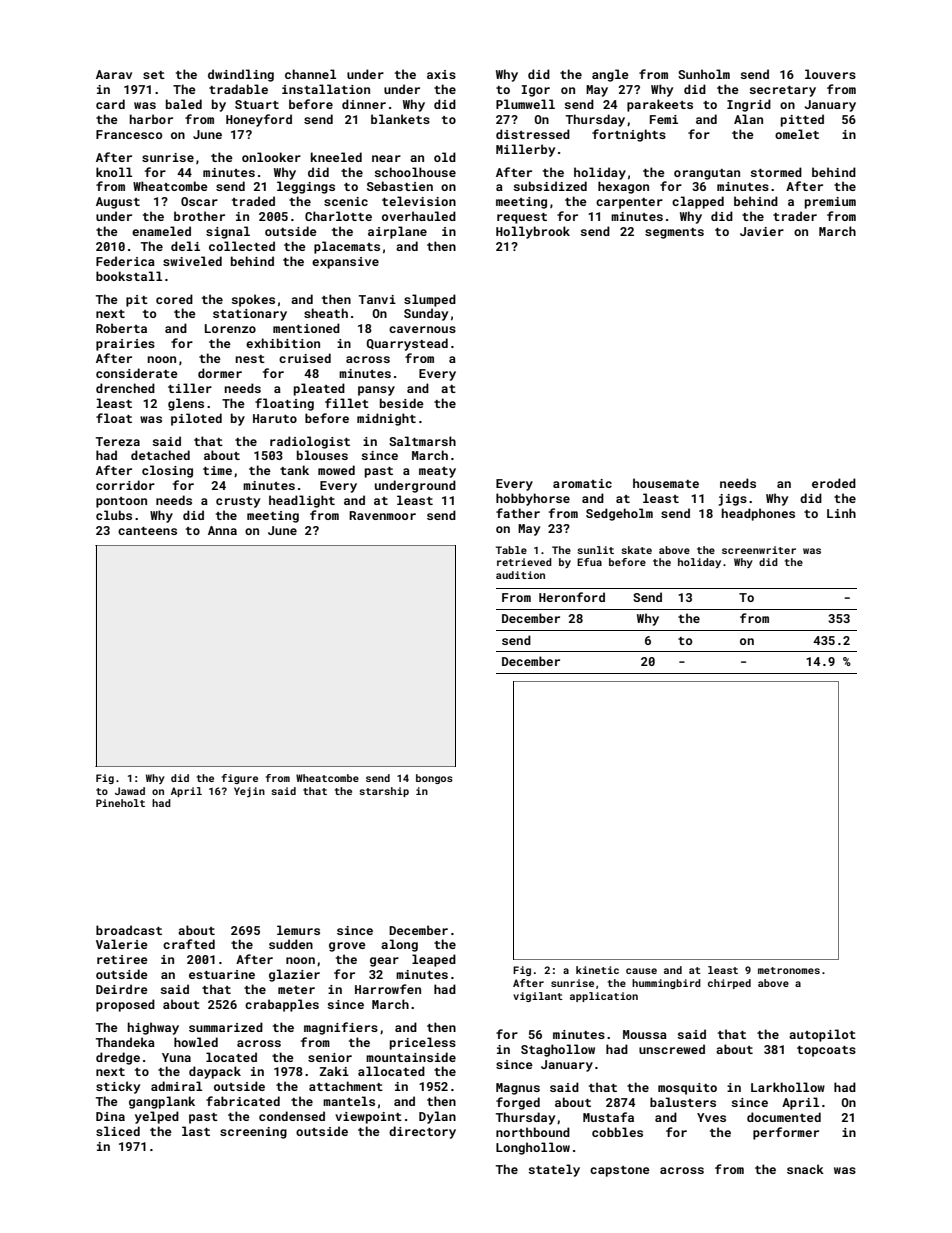 The image size is (952, 1233). Describe the element at coordinates (619, 514) in the document. I see `Sedgeholm` at that location.
